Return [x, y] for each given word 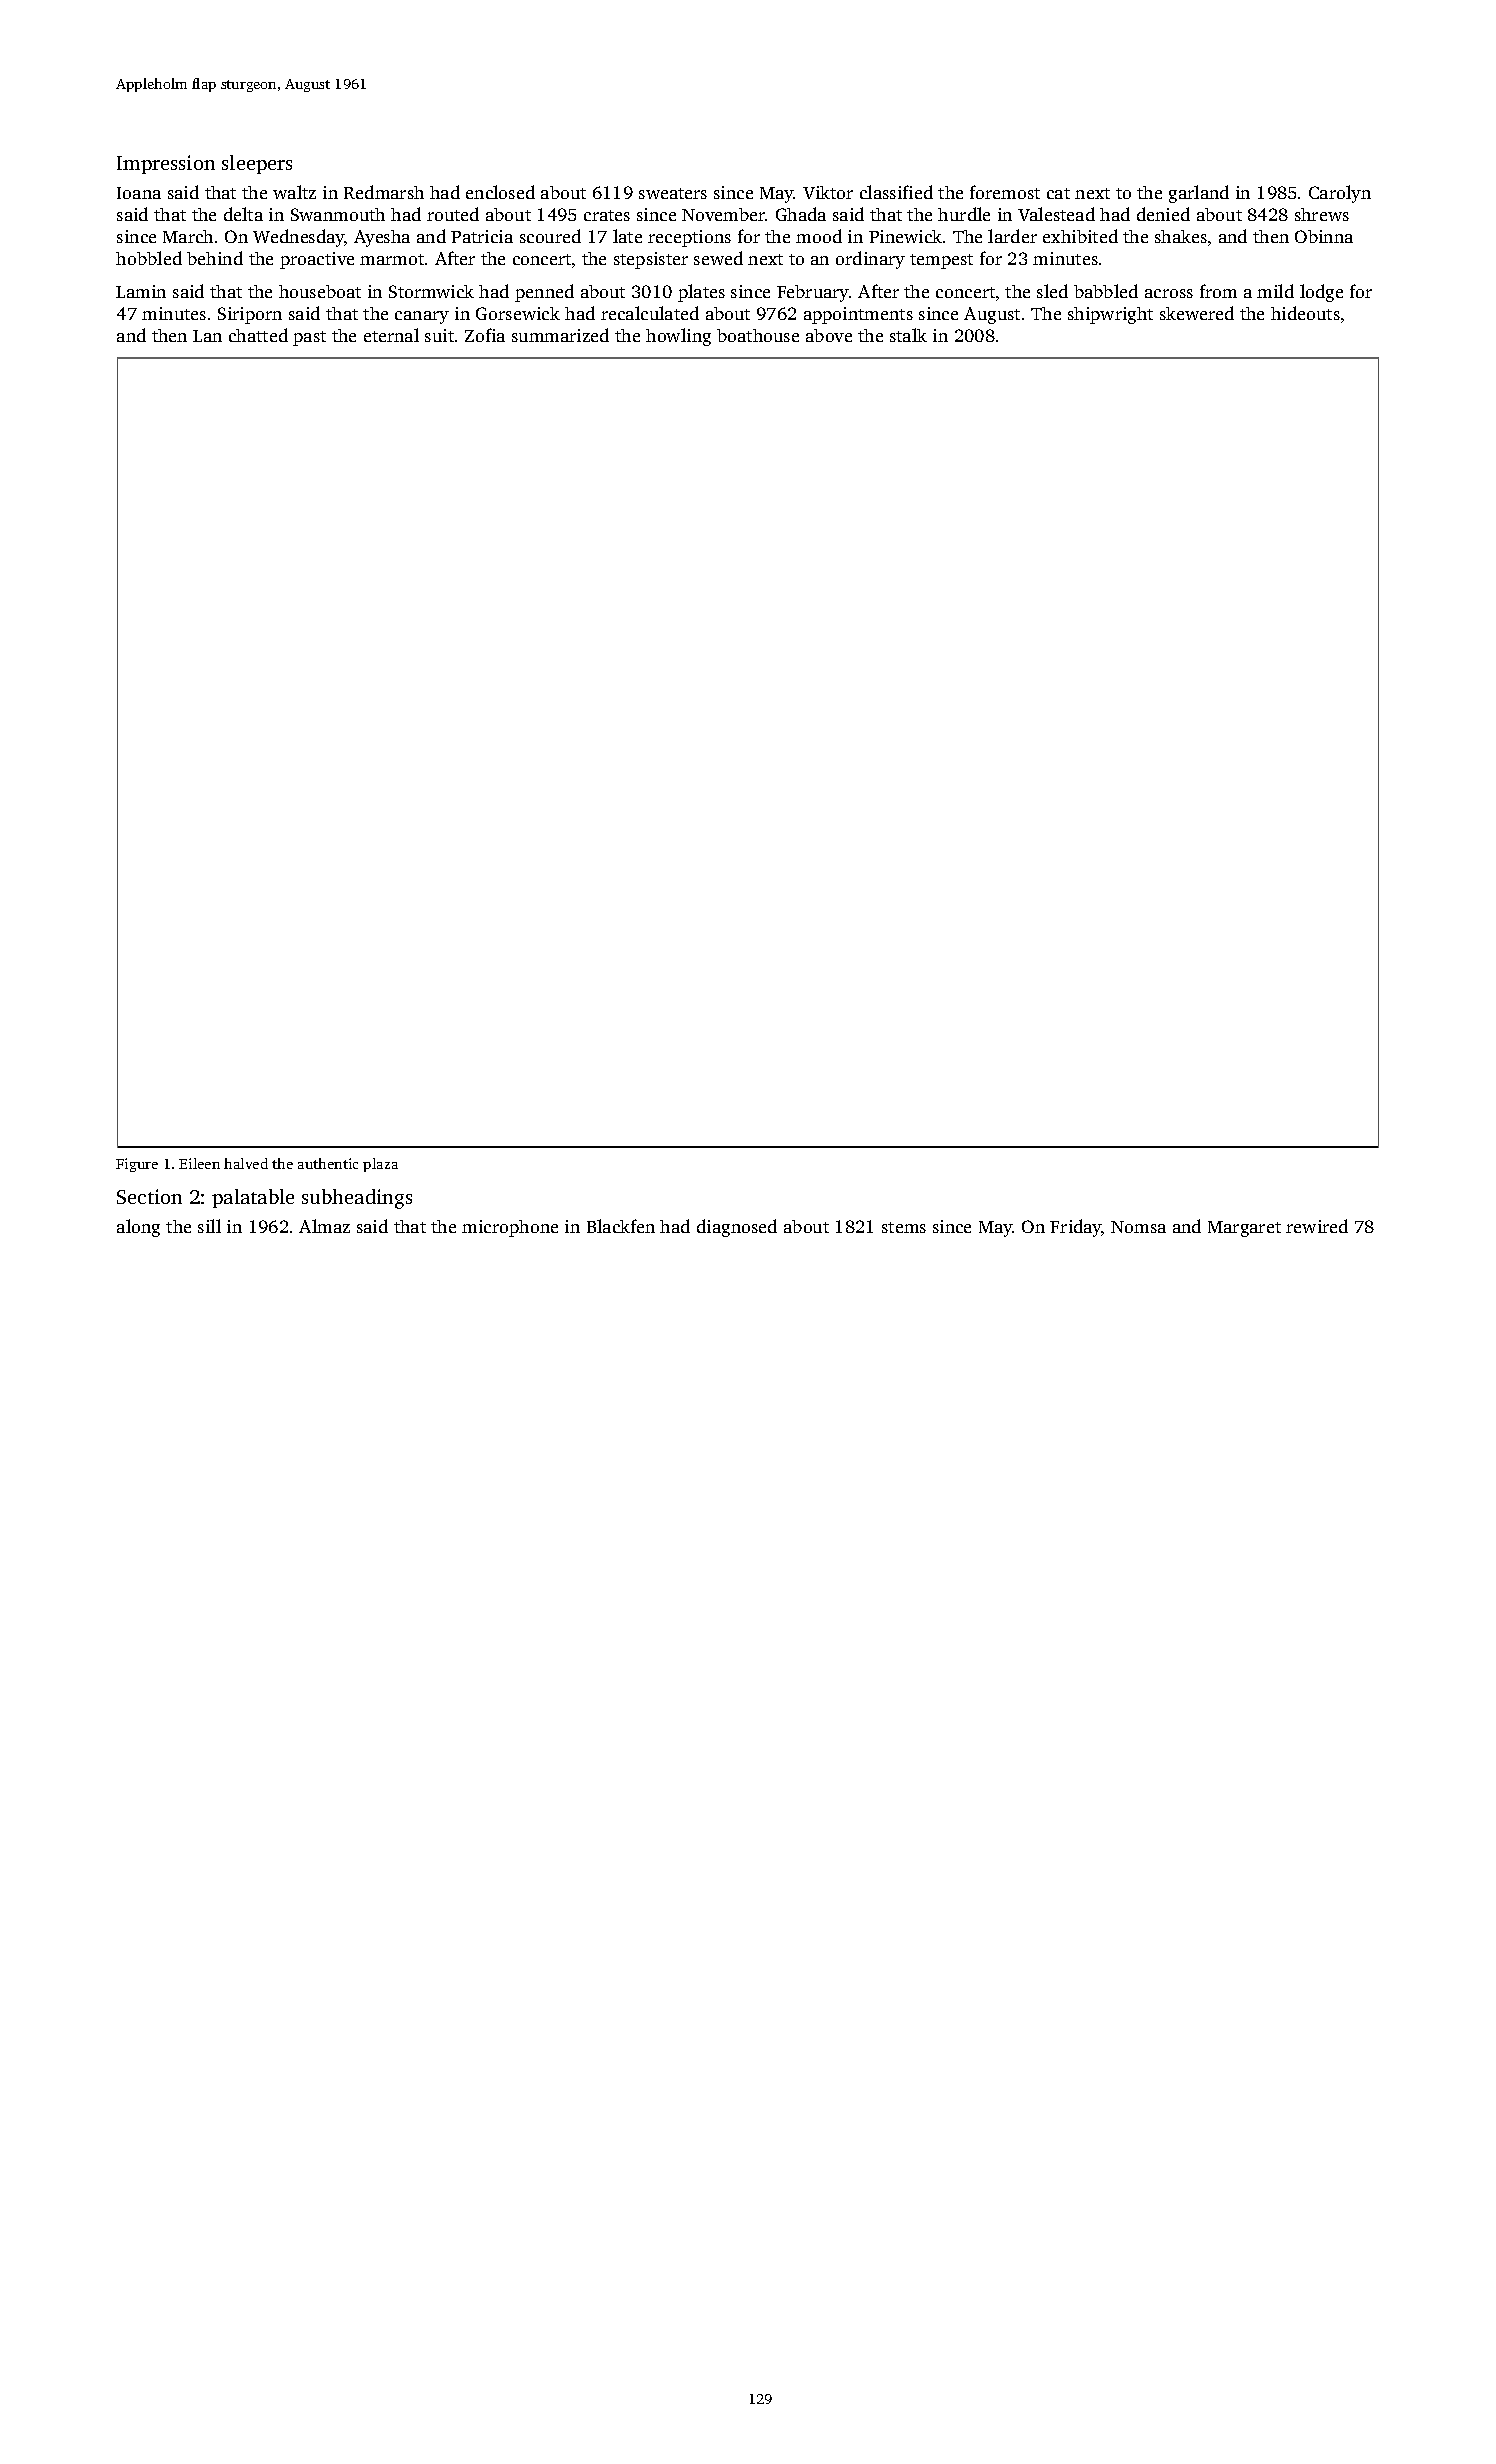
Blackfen [621, 1226]
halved [246, 1163]
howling [678, 337]
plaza [380, 1165]
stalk [908, 335]
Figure [137, 1165]
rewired [1317, 1226]
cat [1058, 193]
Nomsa [1138, 1227]
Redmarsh [384, 192]
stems [904, 1227]
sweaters [673, 193]
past [309, 338]
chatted [258, 335]
